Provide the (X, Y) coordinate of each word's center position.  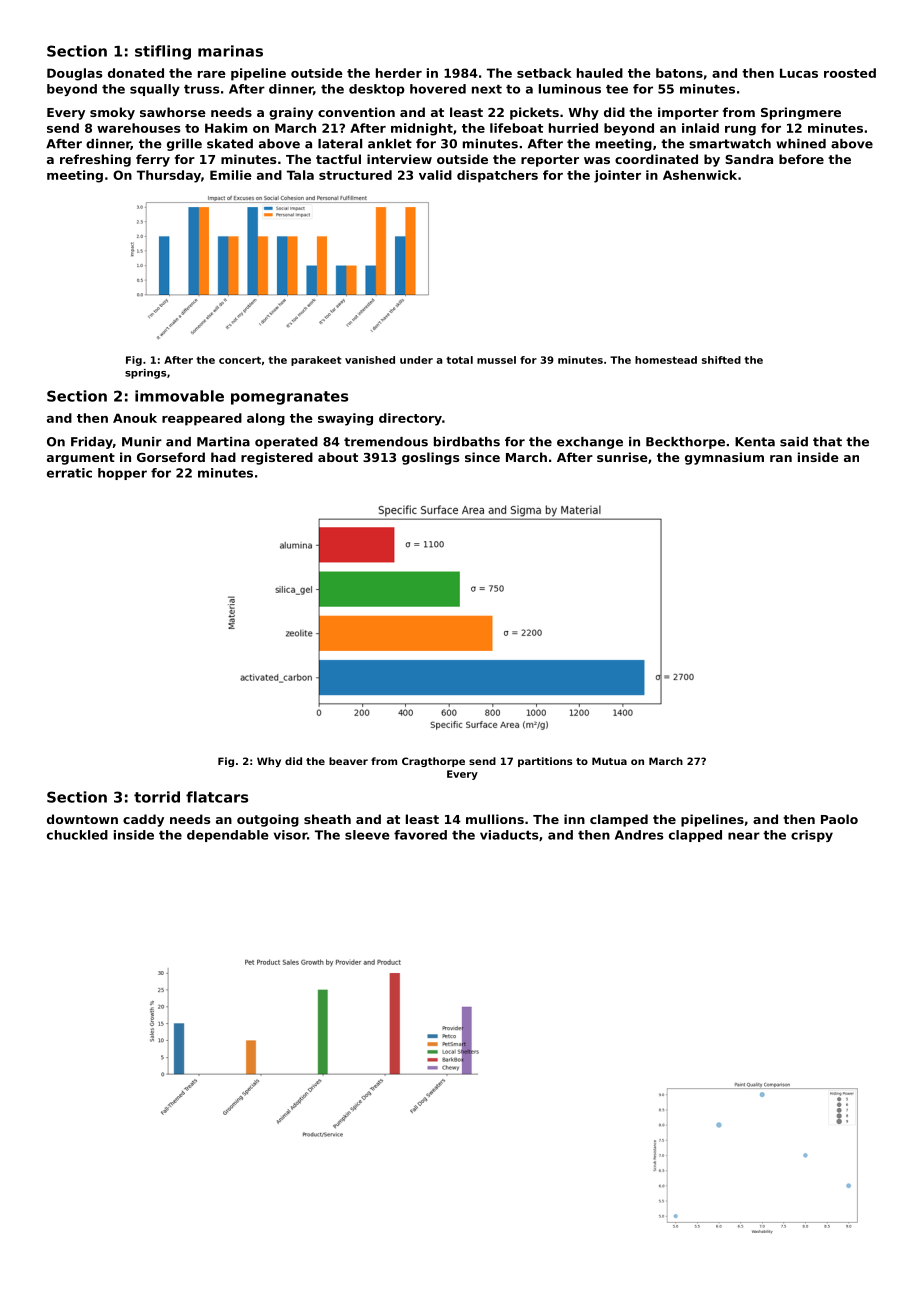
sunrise (622, 457)
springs (145, 374)
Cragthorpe (433, 762)
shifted (721, 360)
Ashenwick (700, 175)
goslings (430, 458)
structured (355, 175)
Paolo (839, 819)
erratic (69, 473)
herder (399, 73)
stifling (163, 52)
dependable (227, 836)
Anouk (135, 418)
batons (679, 73)
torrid (157, 797)
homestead (666, 360)
